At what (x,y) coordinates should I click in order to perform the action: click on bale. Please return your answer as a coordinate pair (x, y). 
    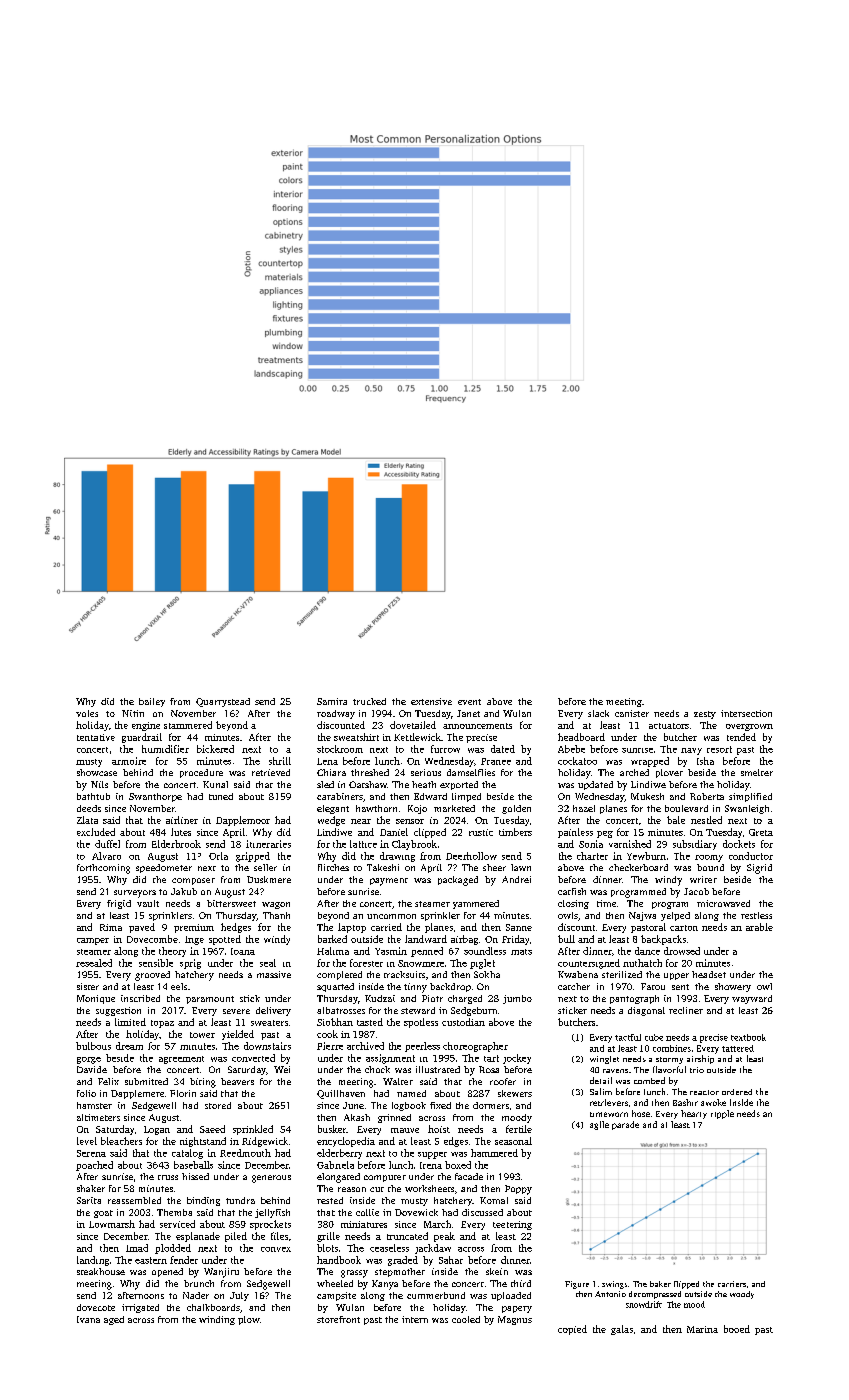
    Looking at the image, I should click on (676, 820).
